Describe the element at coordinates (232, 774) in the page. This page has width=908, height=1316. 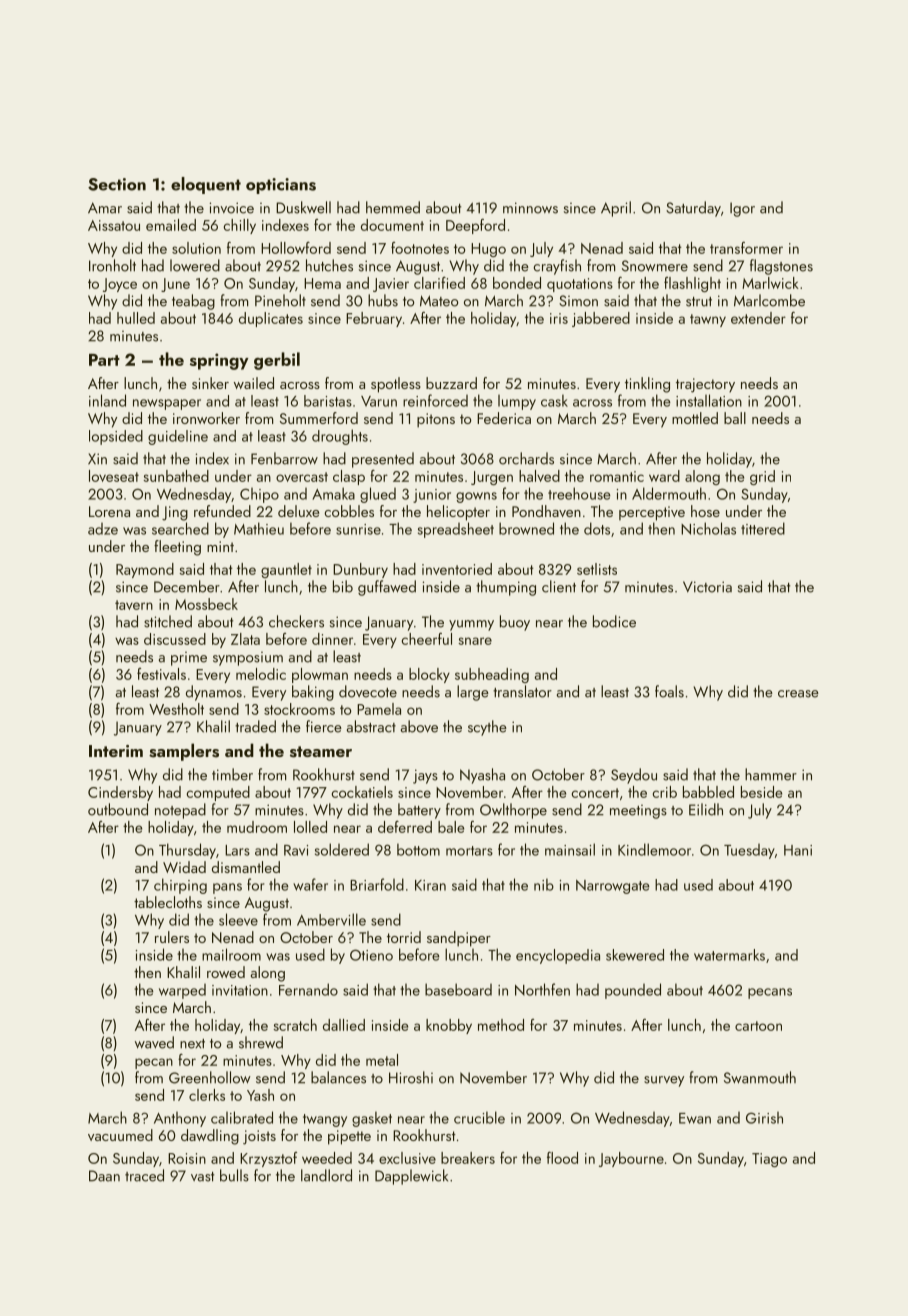
I see `timber` at that location.
